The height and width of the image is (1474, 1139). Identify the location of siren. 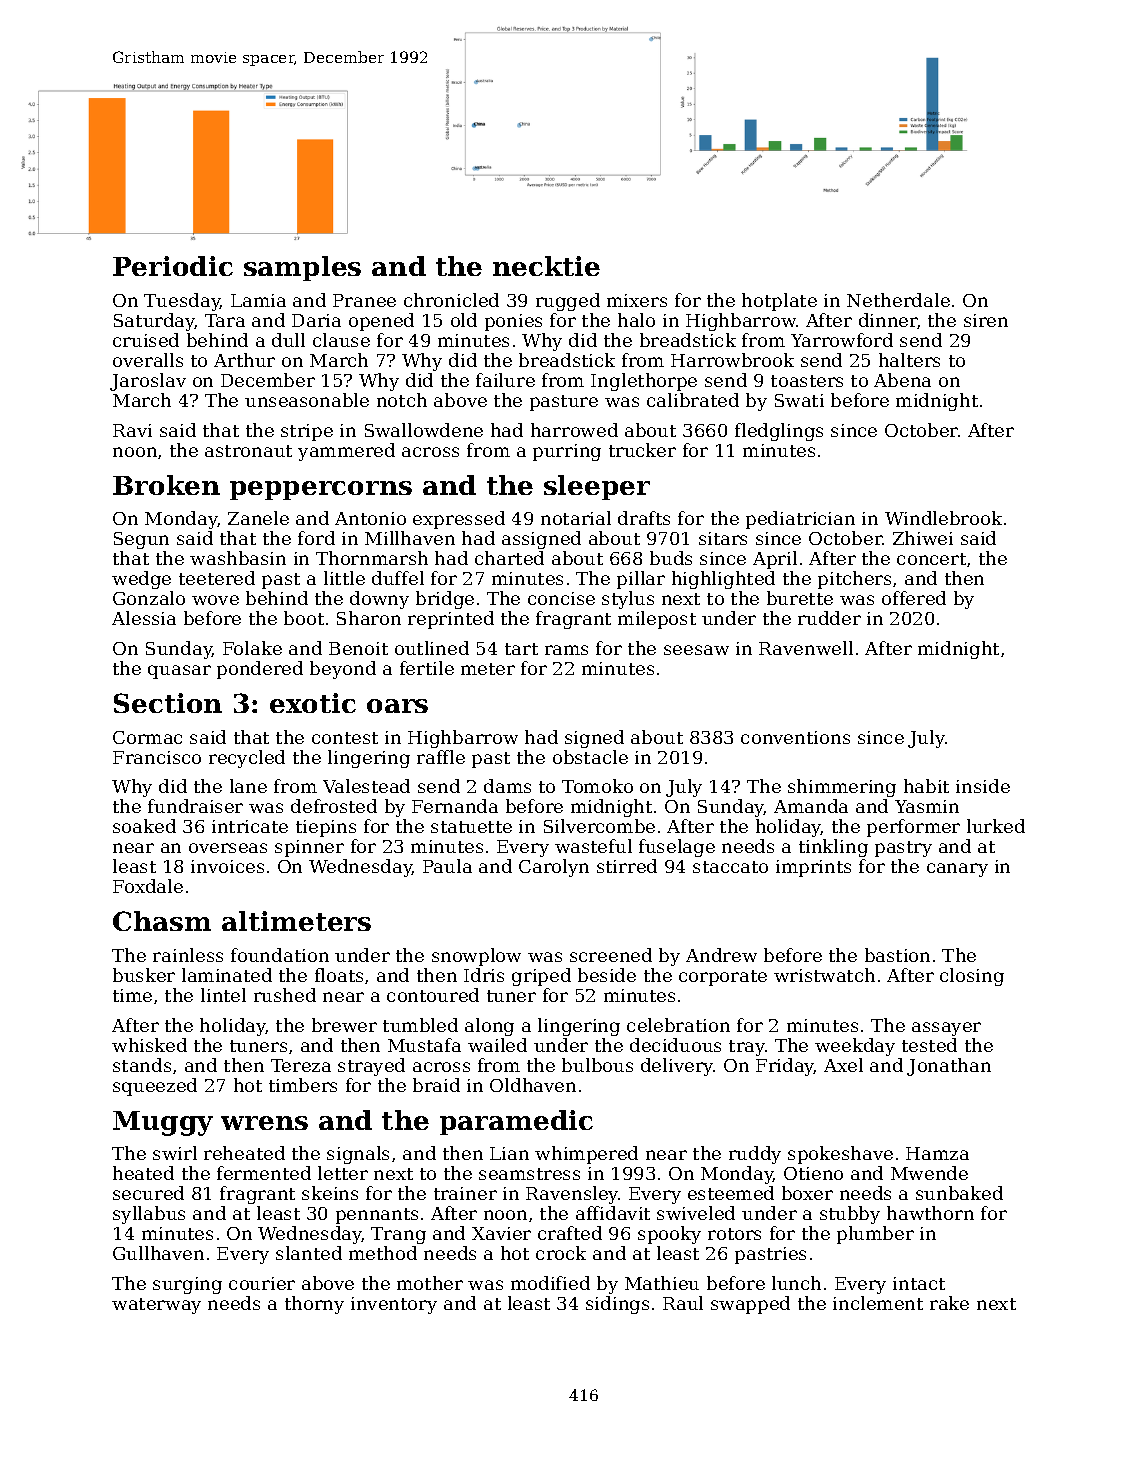
(986, 320).
